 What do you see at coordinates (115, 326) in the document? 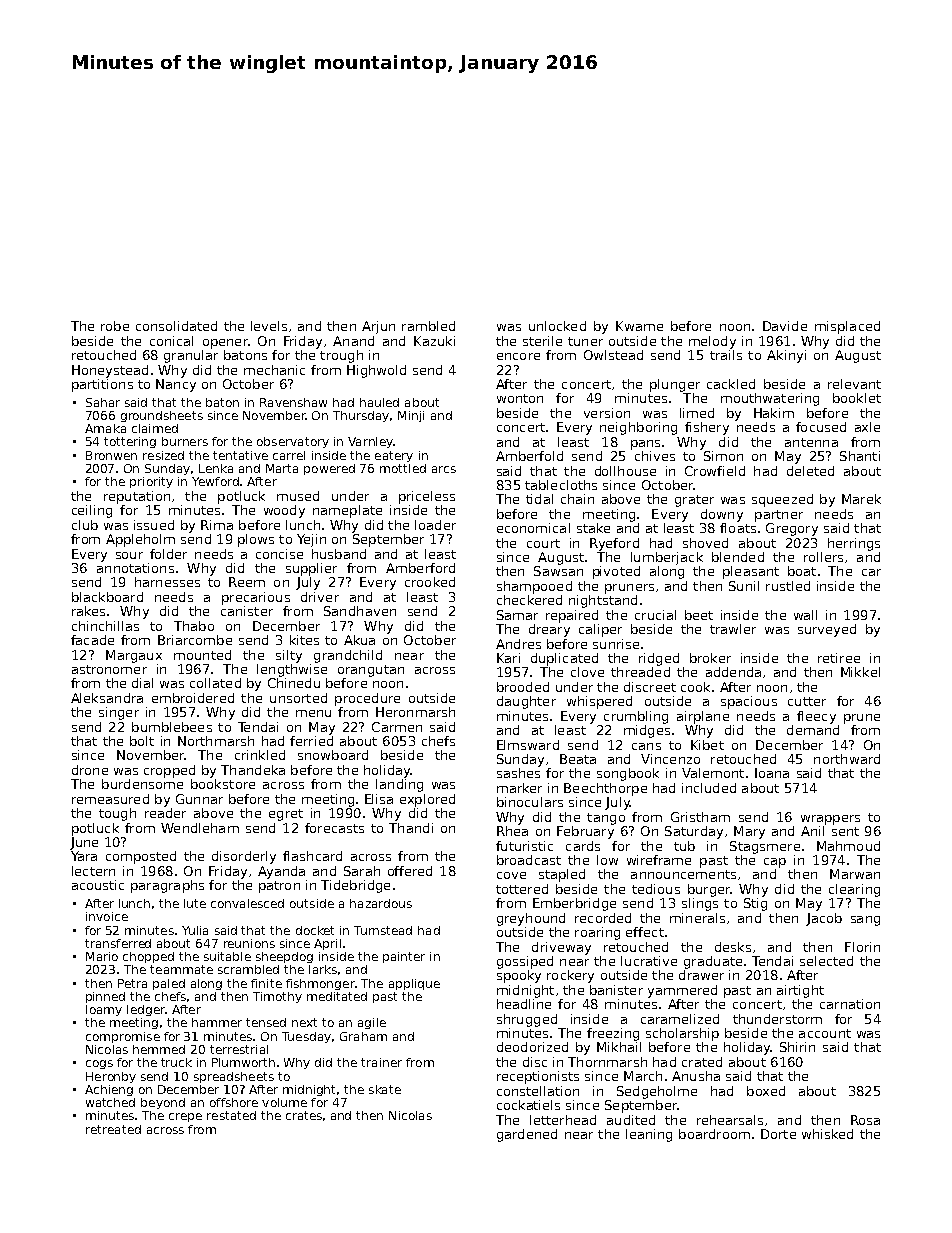
I see `robe` at bounding box center [115, 326].
